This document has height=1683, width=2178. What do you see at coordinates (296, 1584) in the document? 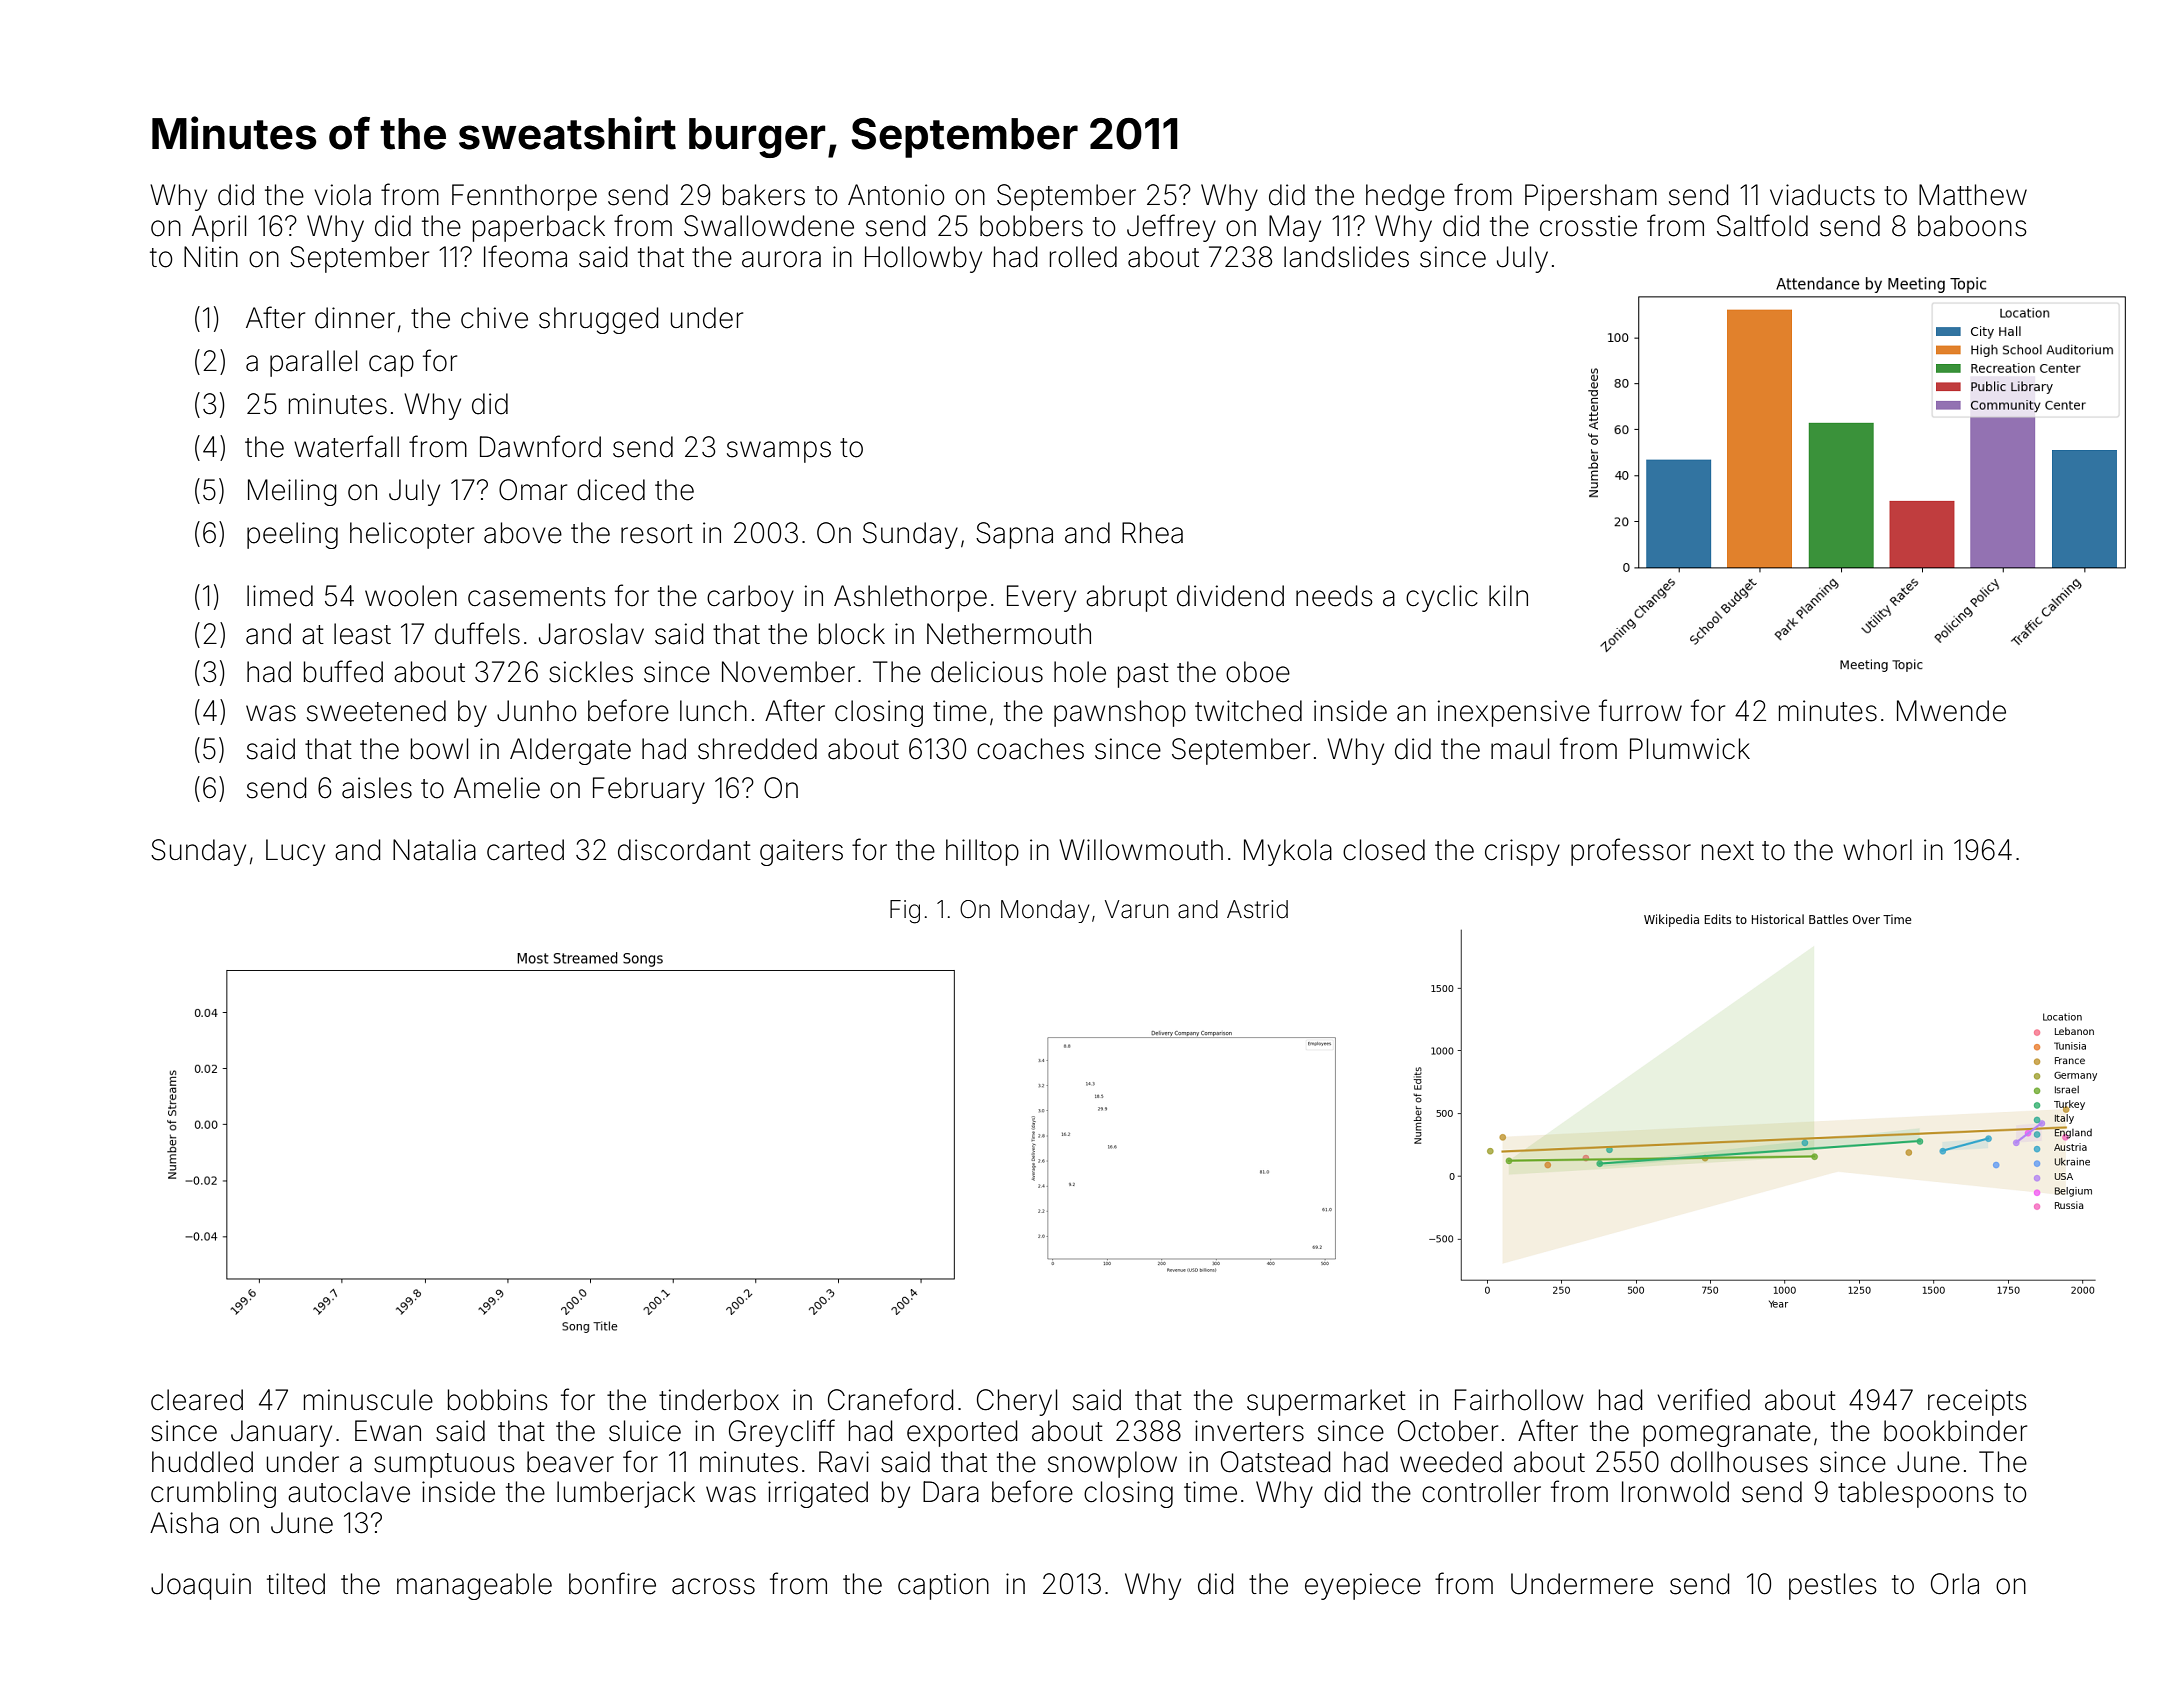
I see `tilted` at bounding box center [296, 1584].
